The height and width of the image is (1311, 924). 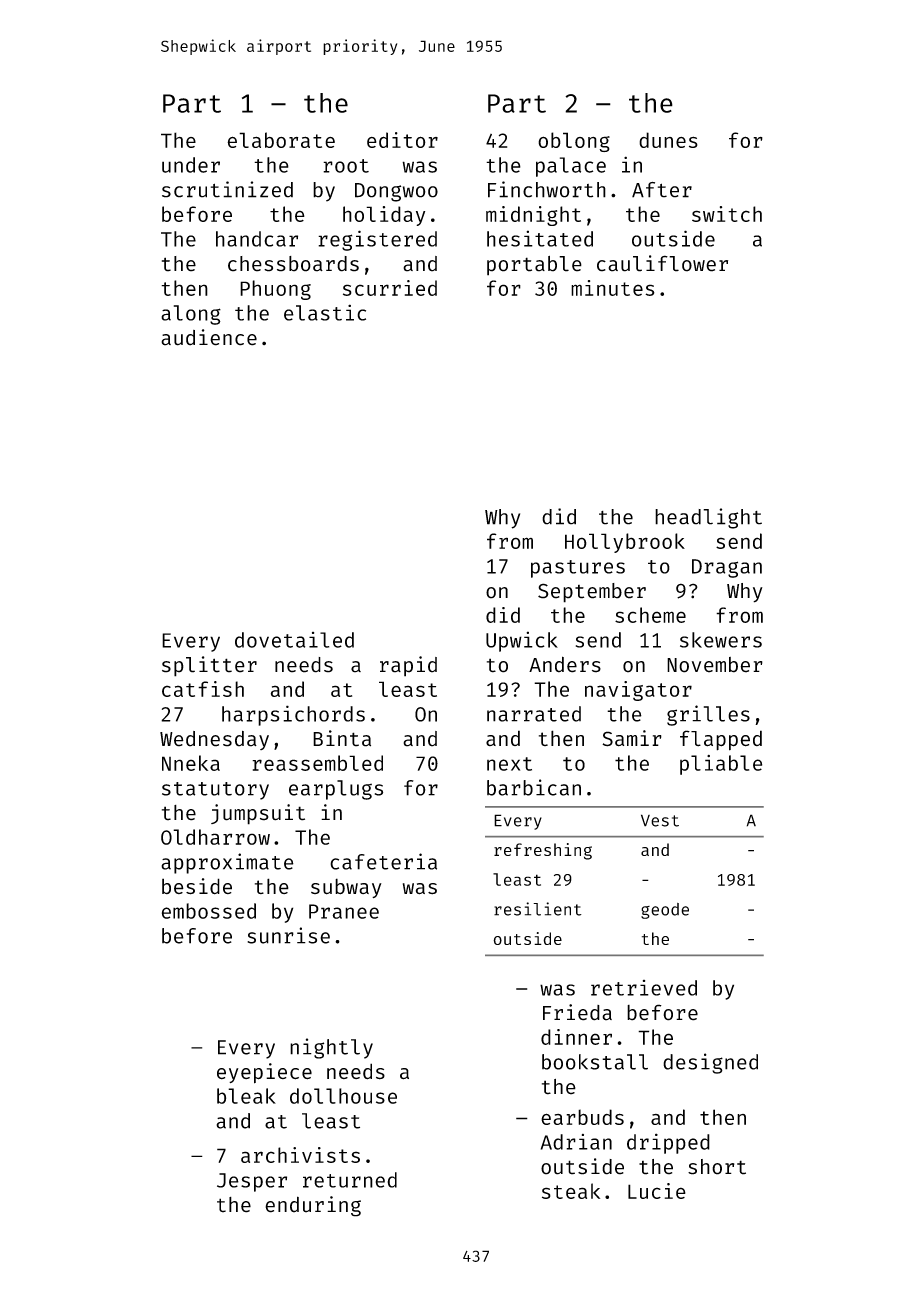 What do you see at coordinates (325, 312) in the image?
I see `elastic` at bounding box center [325, 312].
